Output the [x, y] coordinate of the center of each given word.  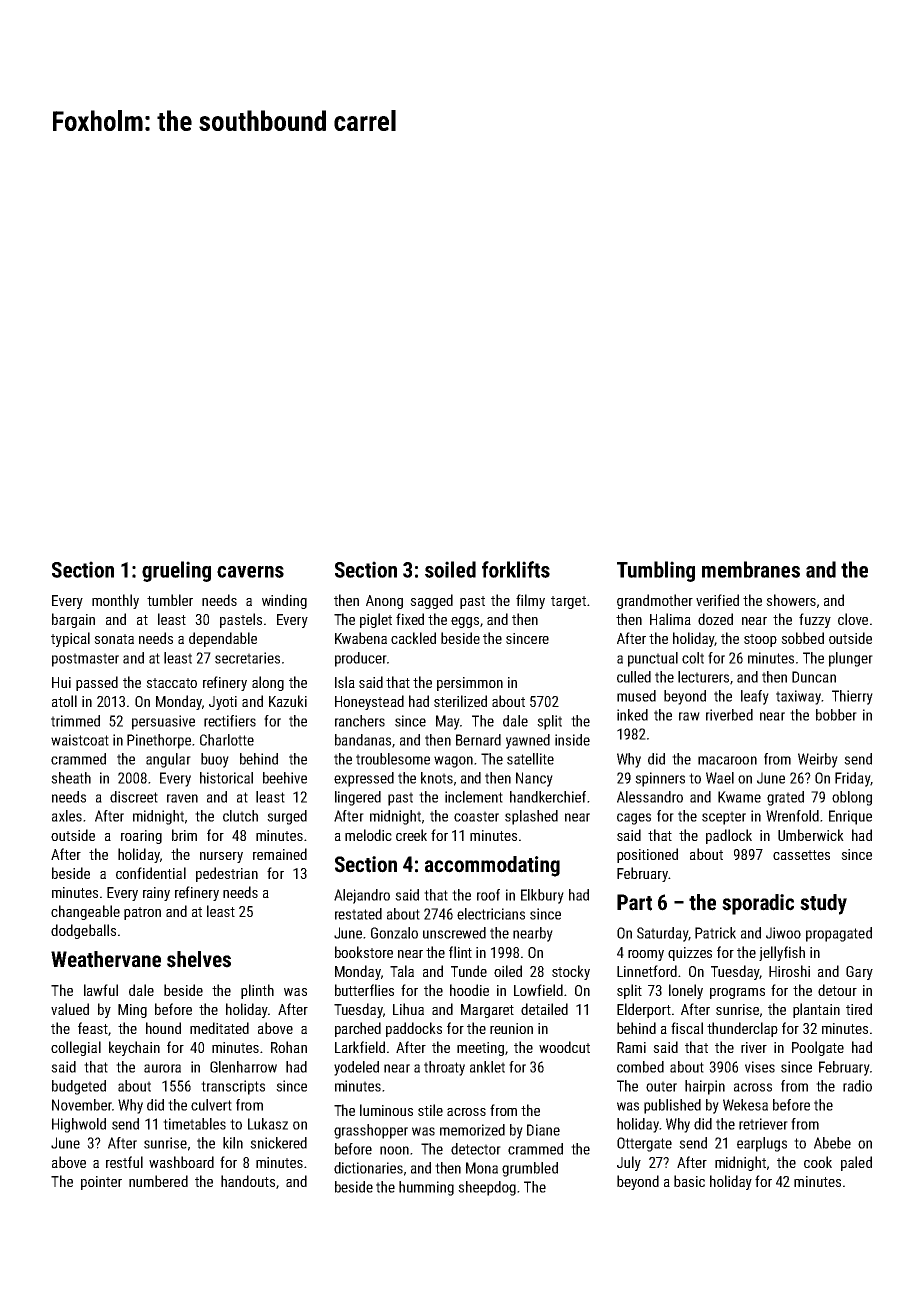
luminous [386, 1110]
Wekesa [745, 1105]
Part [634, 902]
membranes [751, 569]
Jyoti [223, 703]
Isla [345, 682]
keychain [134, 1048]
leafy [755, 697]
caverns [250, 572]
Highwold [79, 1125]
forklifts [516, 569]
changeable [85, 912]
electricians [491, 914]
